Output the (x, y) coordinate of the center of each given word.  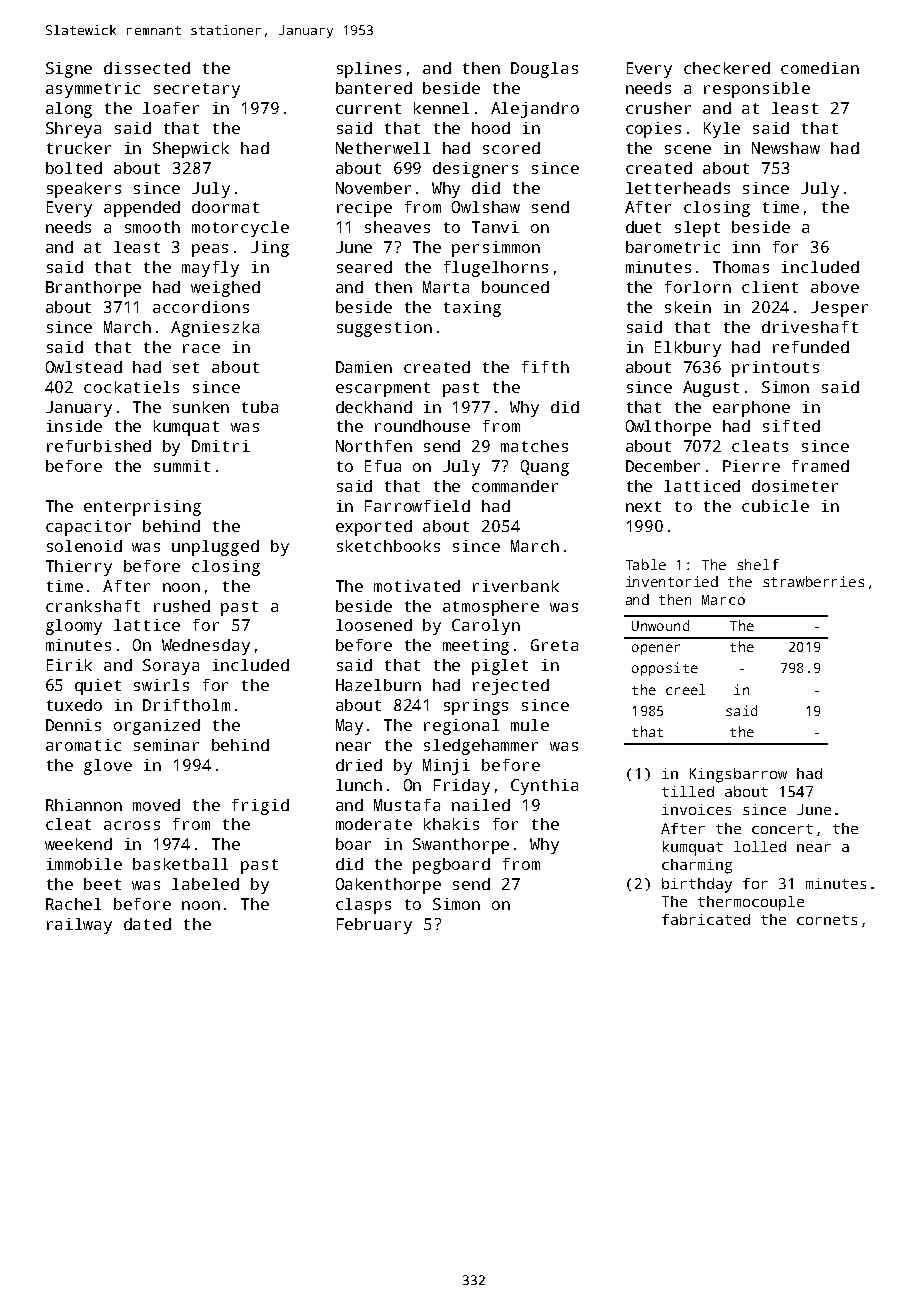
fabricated (706, 919)
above (835, 287)
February (374, 926)
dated (147, 924)
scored (511, 148)
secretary (197, 90)
